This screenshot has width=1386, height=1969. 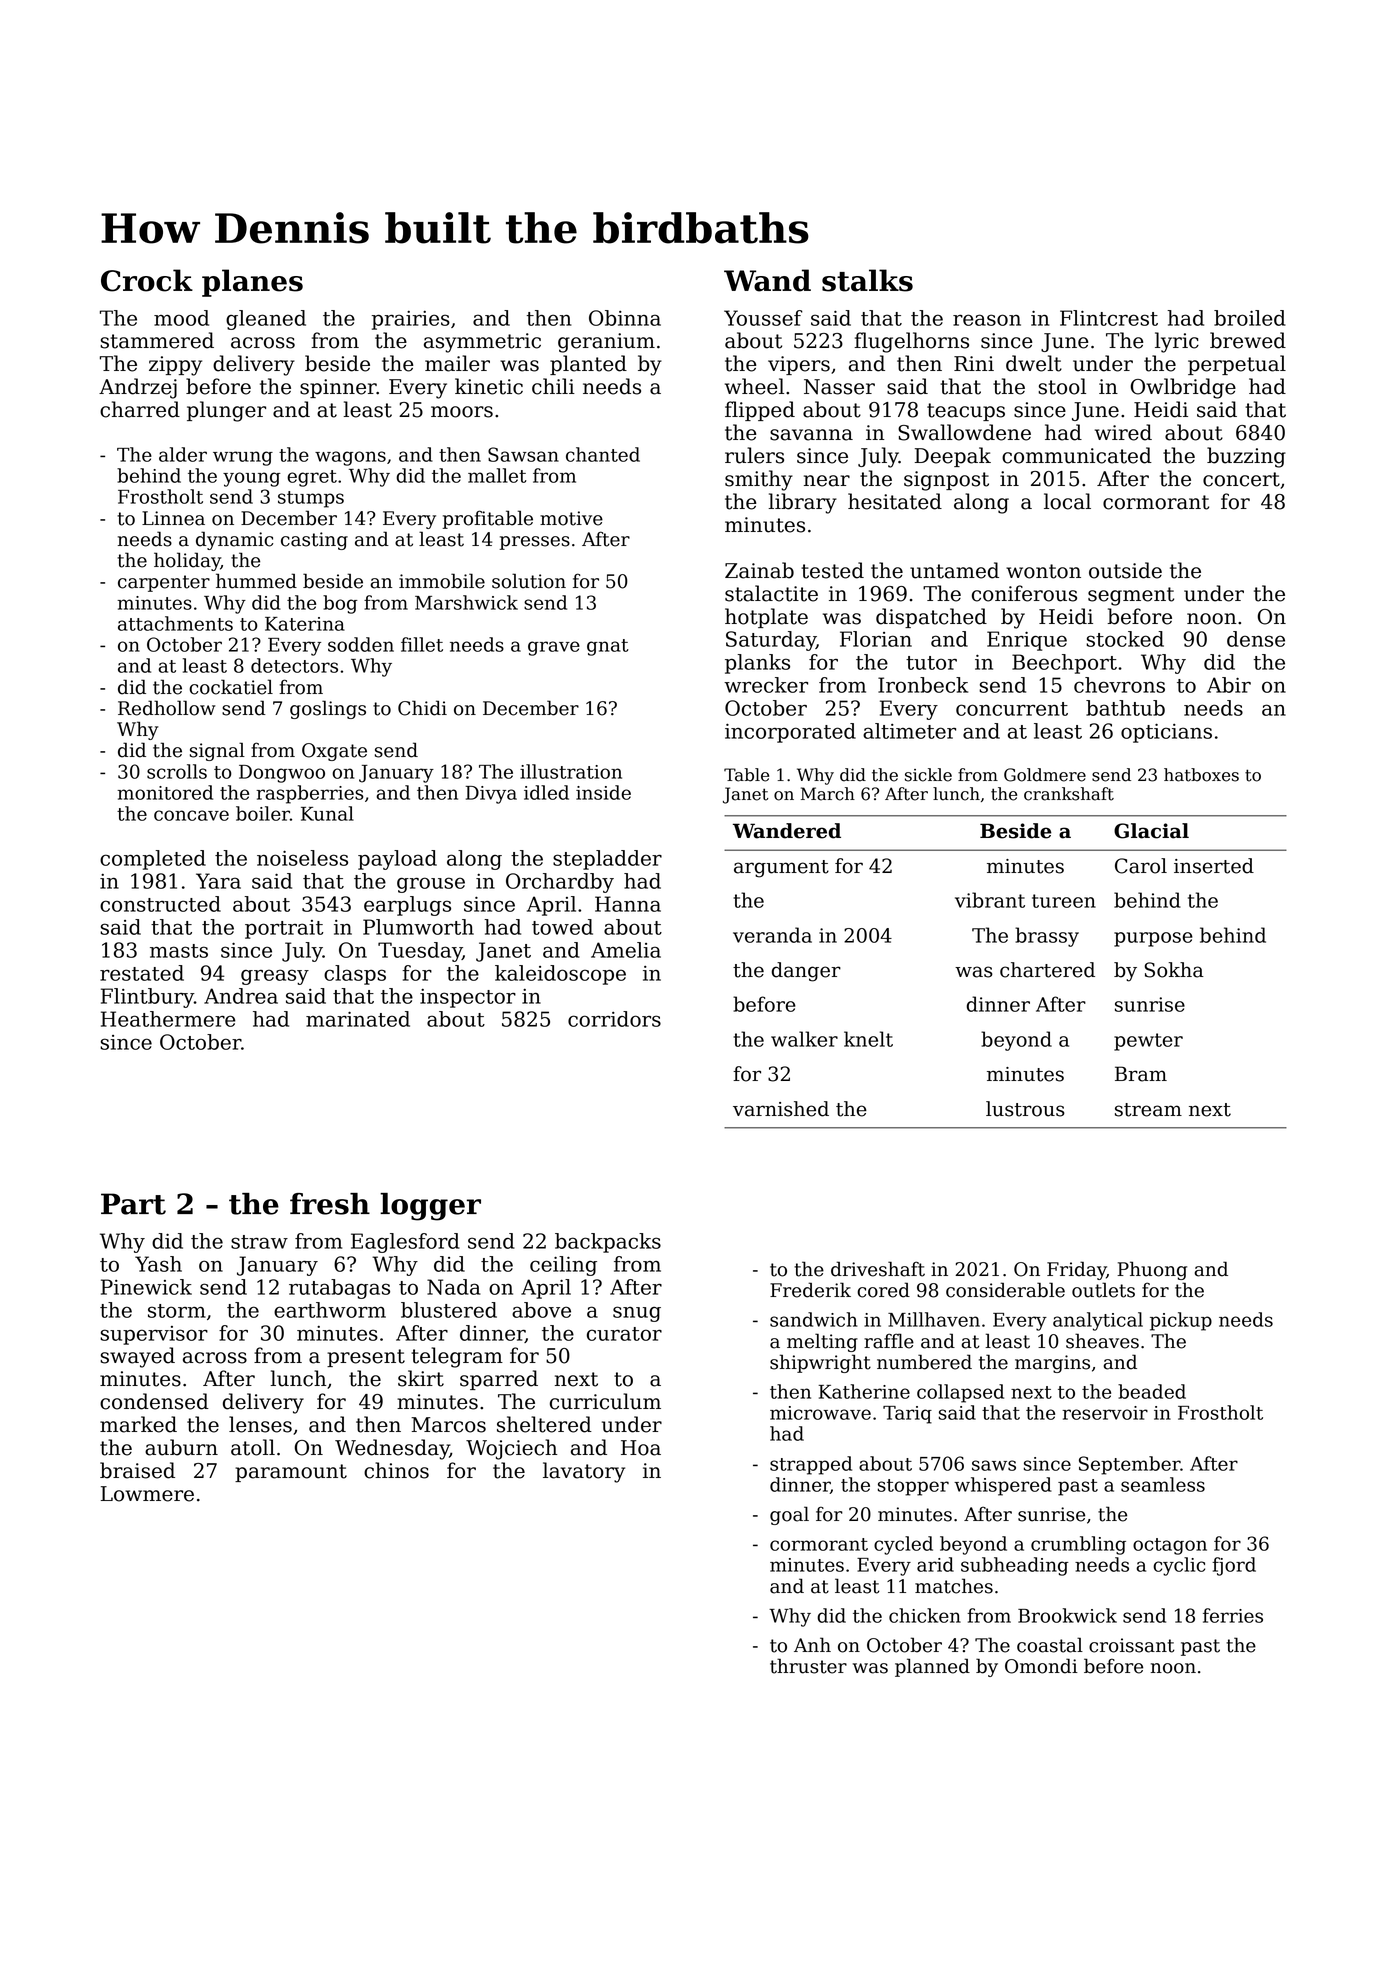 I want to click on Flintcrest, so click(x=1109, y=318).
